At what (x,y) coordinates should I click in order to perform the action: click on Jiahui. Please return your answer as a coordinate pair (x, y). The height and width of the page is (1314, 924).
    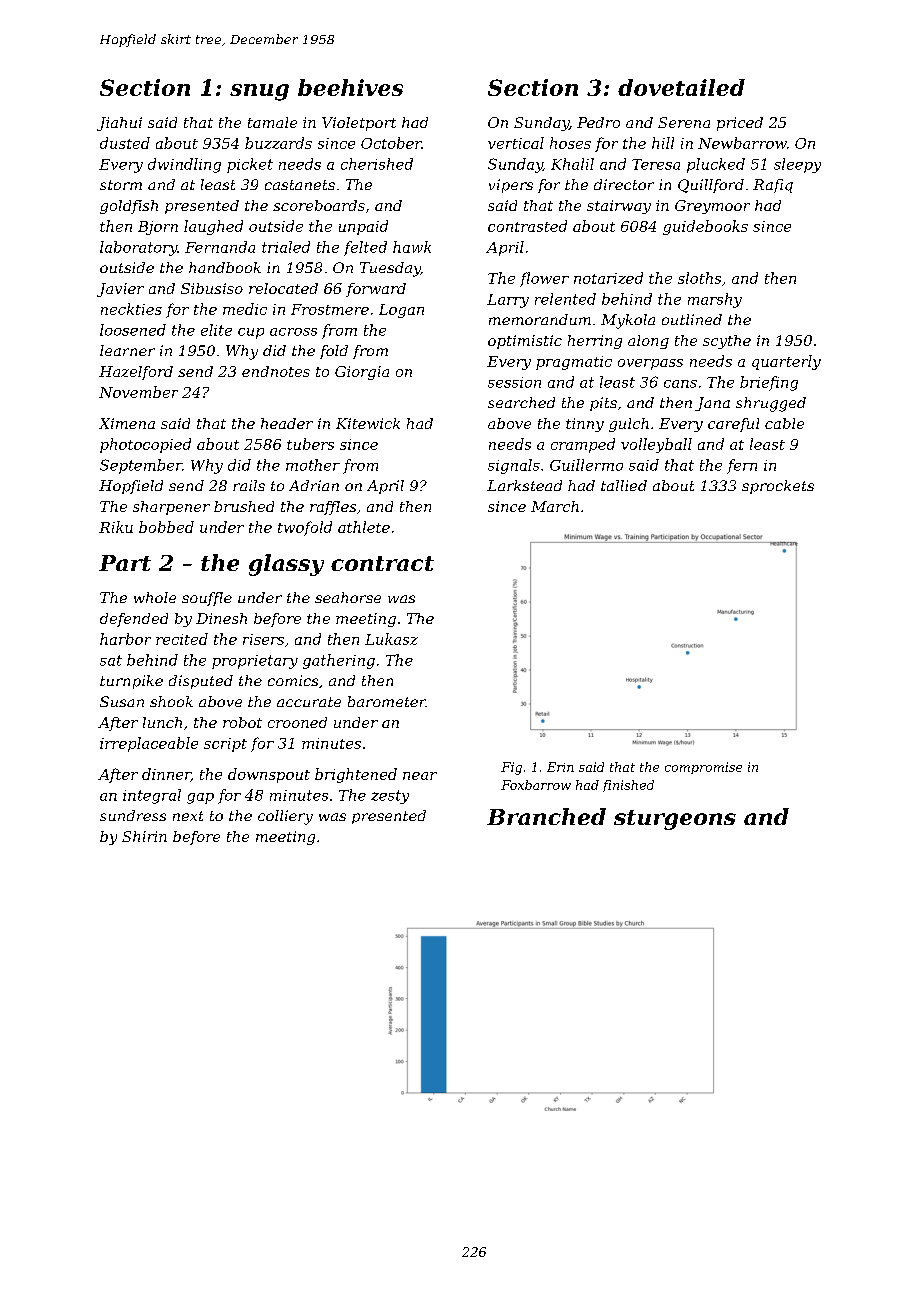
    Looking at the image, I should click on (119, 124).
